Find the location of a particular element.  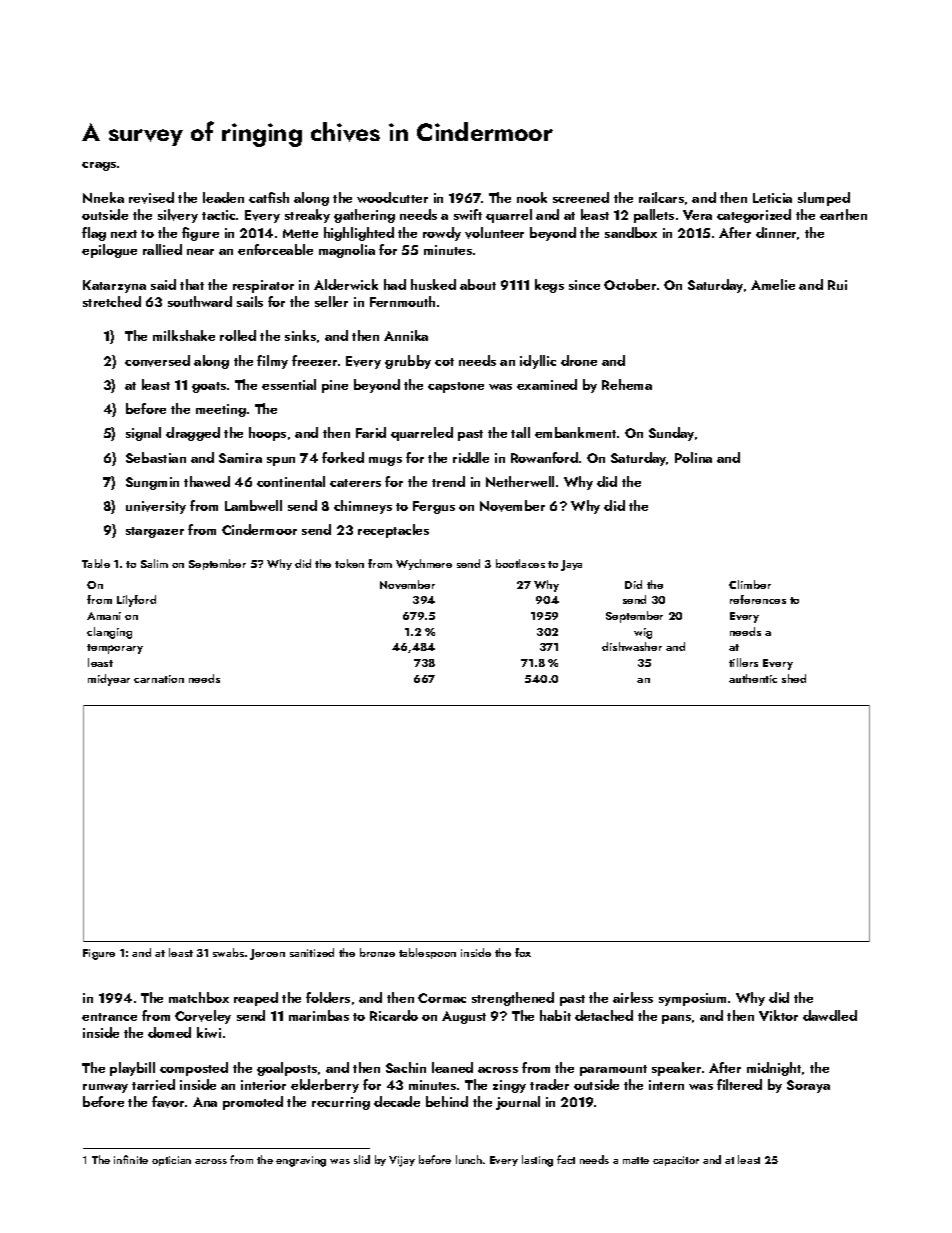

midyear is located at coordinates (109, 680).
